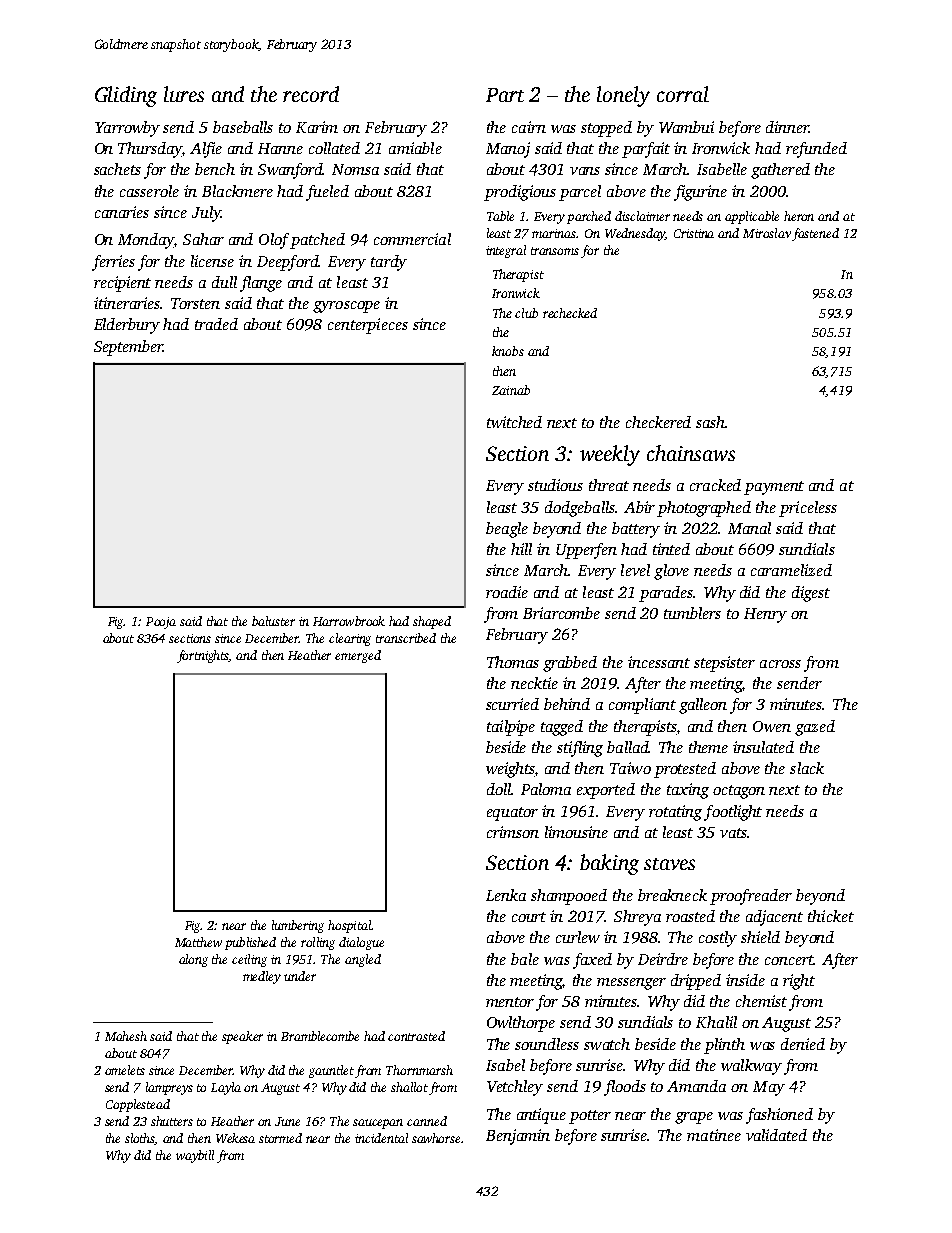  I want to click on Thomas, so click(513, 662).
